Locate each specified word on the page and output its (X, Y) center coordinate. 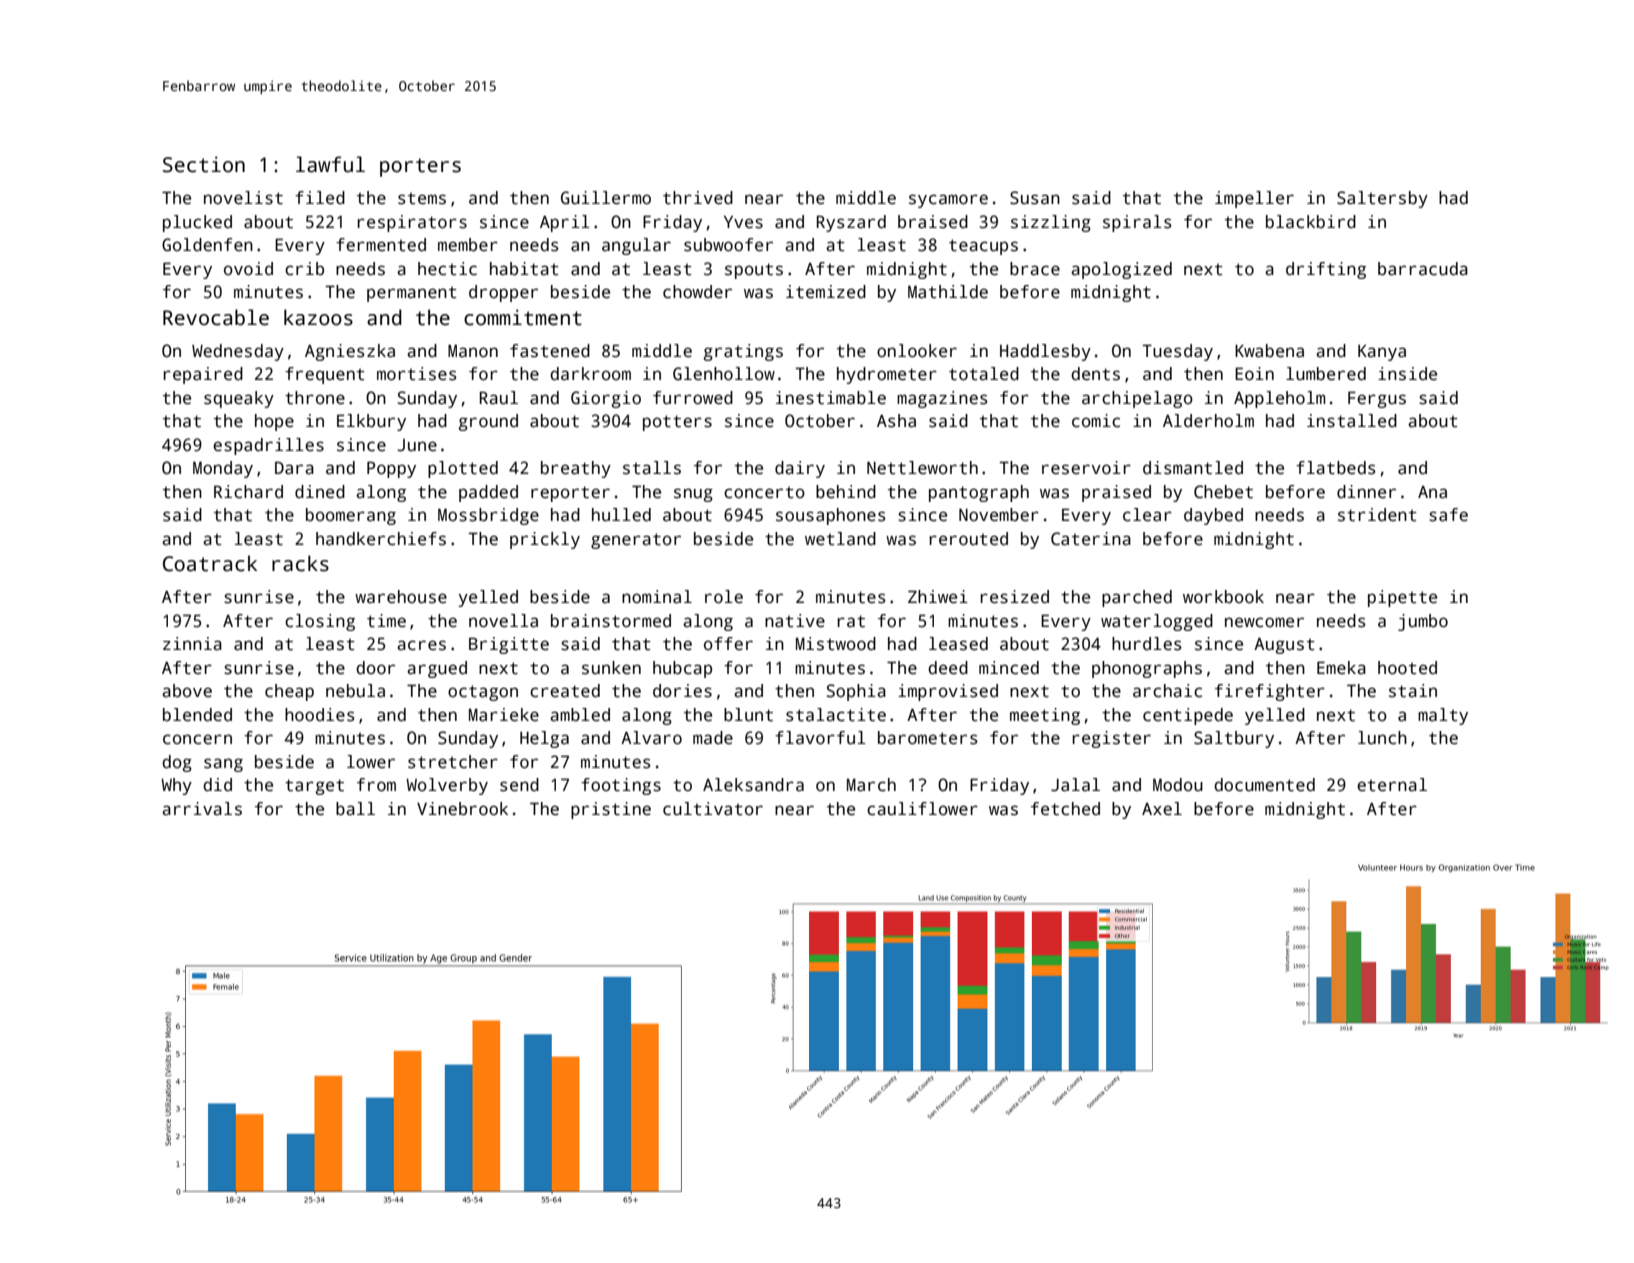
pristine (611, 810)
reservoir (1086, 468)
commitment (523, 317)
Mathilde (948, 292)
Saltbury (1234, 739)
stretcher (453, 762)
